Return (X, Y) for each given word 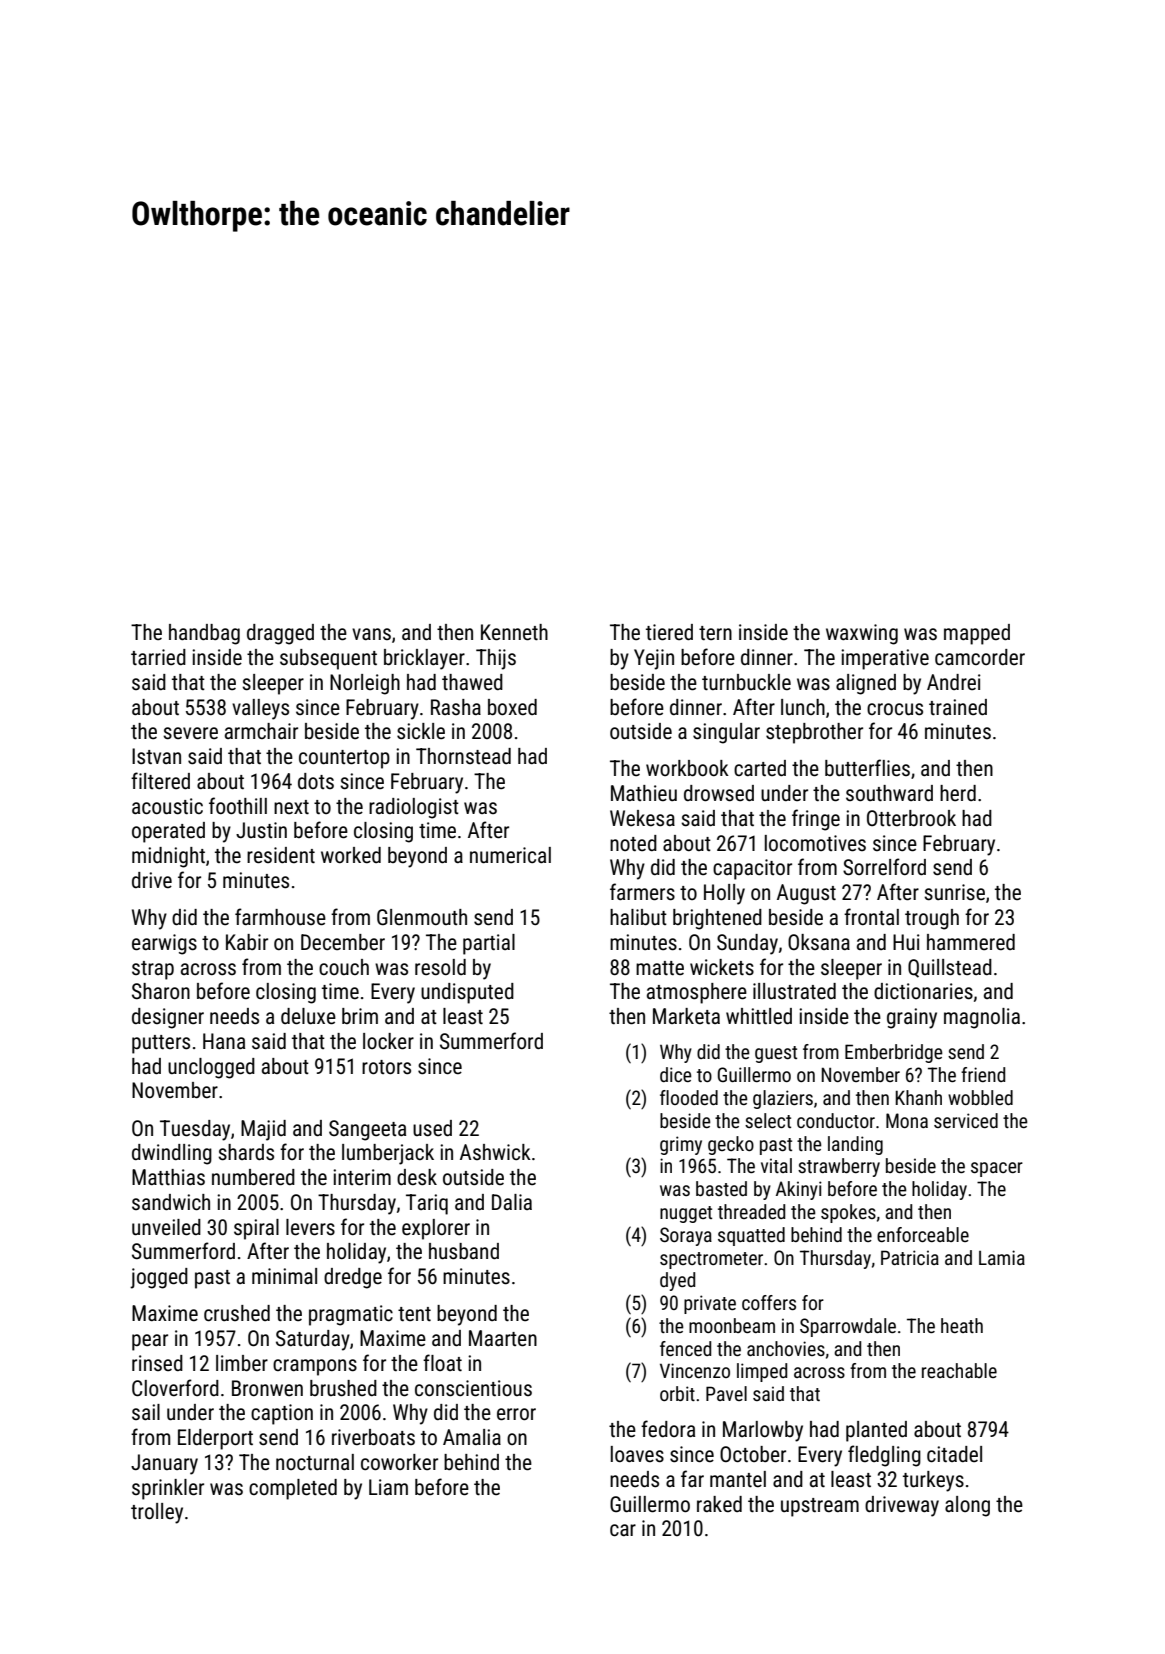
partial (489, 944)
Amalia (472, 1437)
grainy (912, 1018)
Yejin (654, 659)
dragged (280, 634)
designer (168, 1018)
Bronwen (267, 1388)
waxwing (862, 634)
